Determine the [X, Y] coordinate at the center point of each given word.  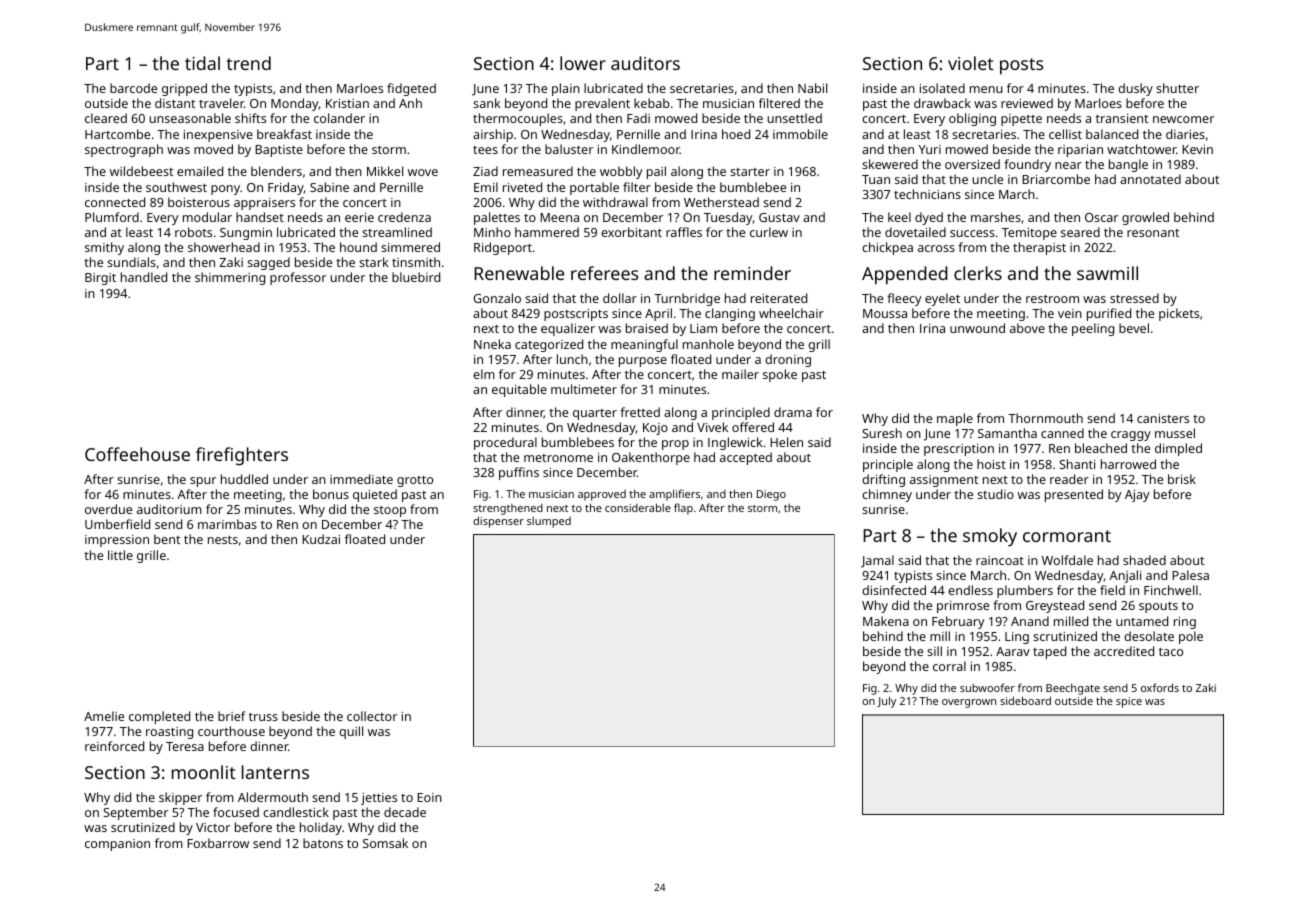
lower [583, 63]
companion [117, 845]
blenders [276, 171]
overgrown [969, 703]
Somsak [385, 843]
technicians [927, 194]
